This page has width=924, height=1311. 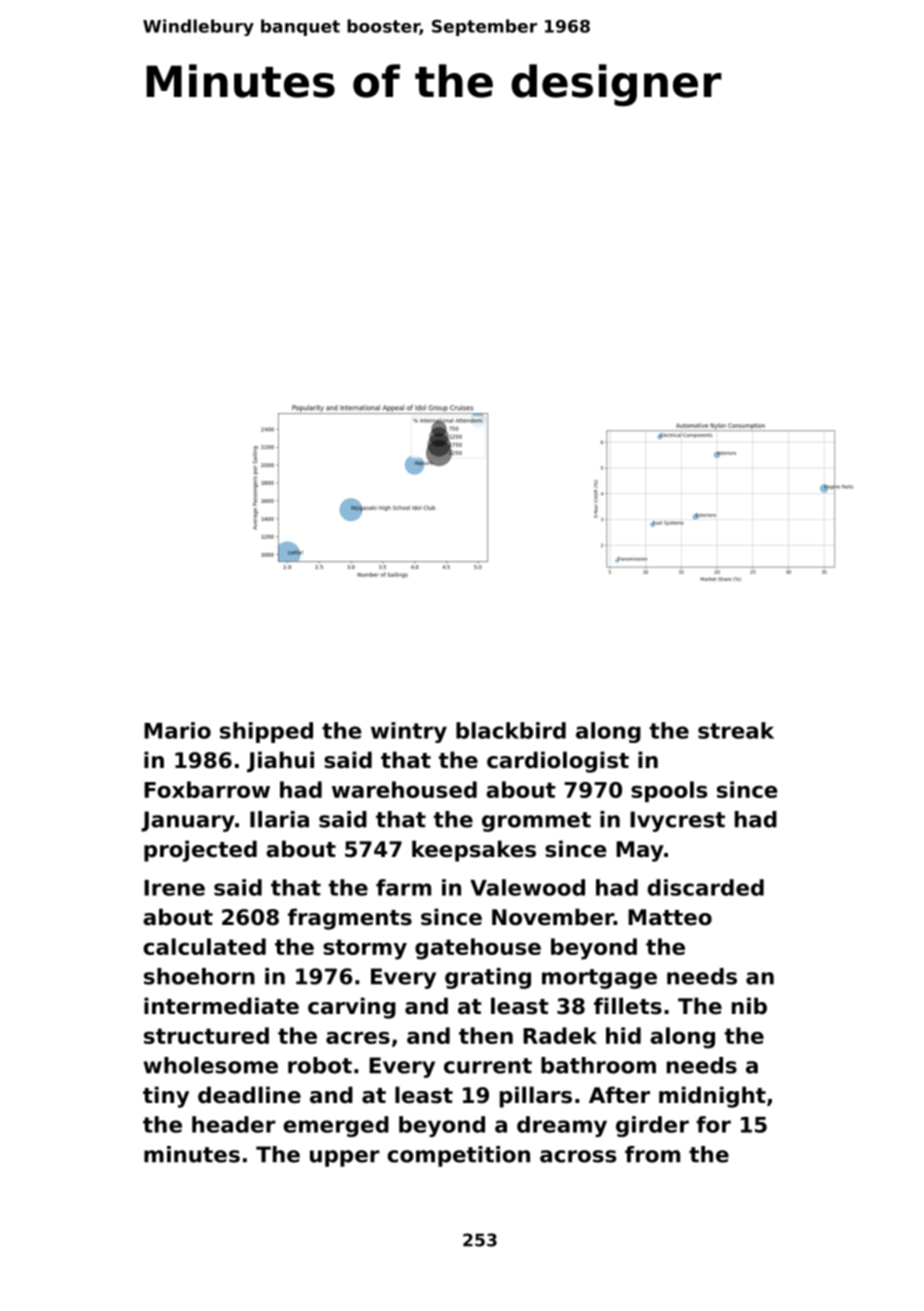 What do you see at coordinates (266, 732) in the page?
I see `shipped` at bounding box center [266, 732].
